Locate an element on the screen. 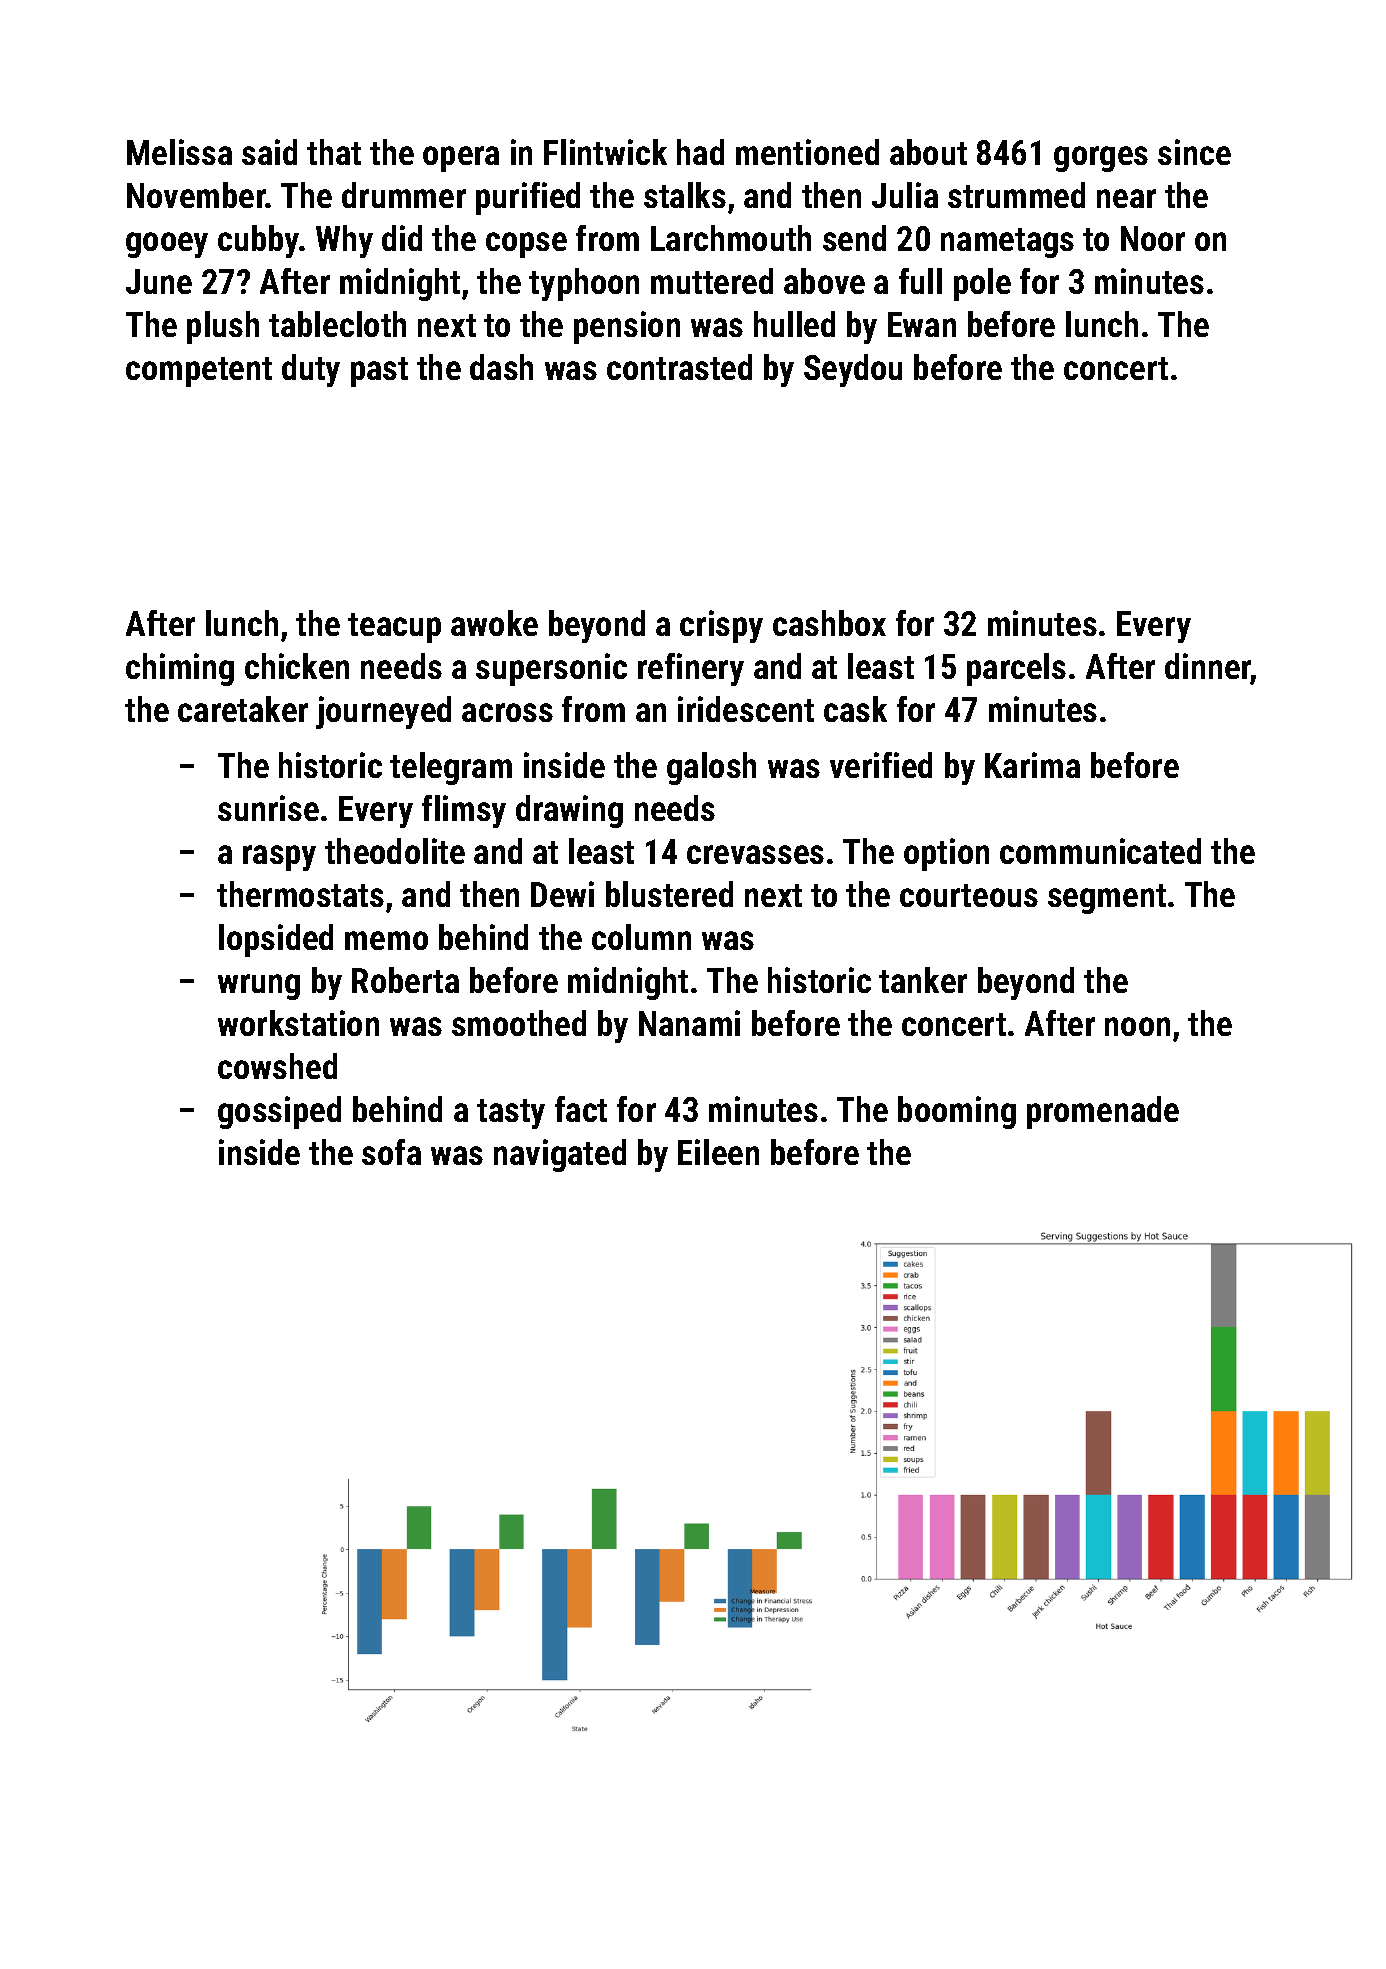 Image resolution: width=1386 pixels, height=1969 pixels. crevasses is located at coordinates (755, 854).
